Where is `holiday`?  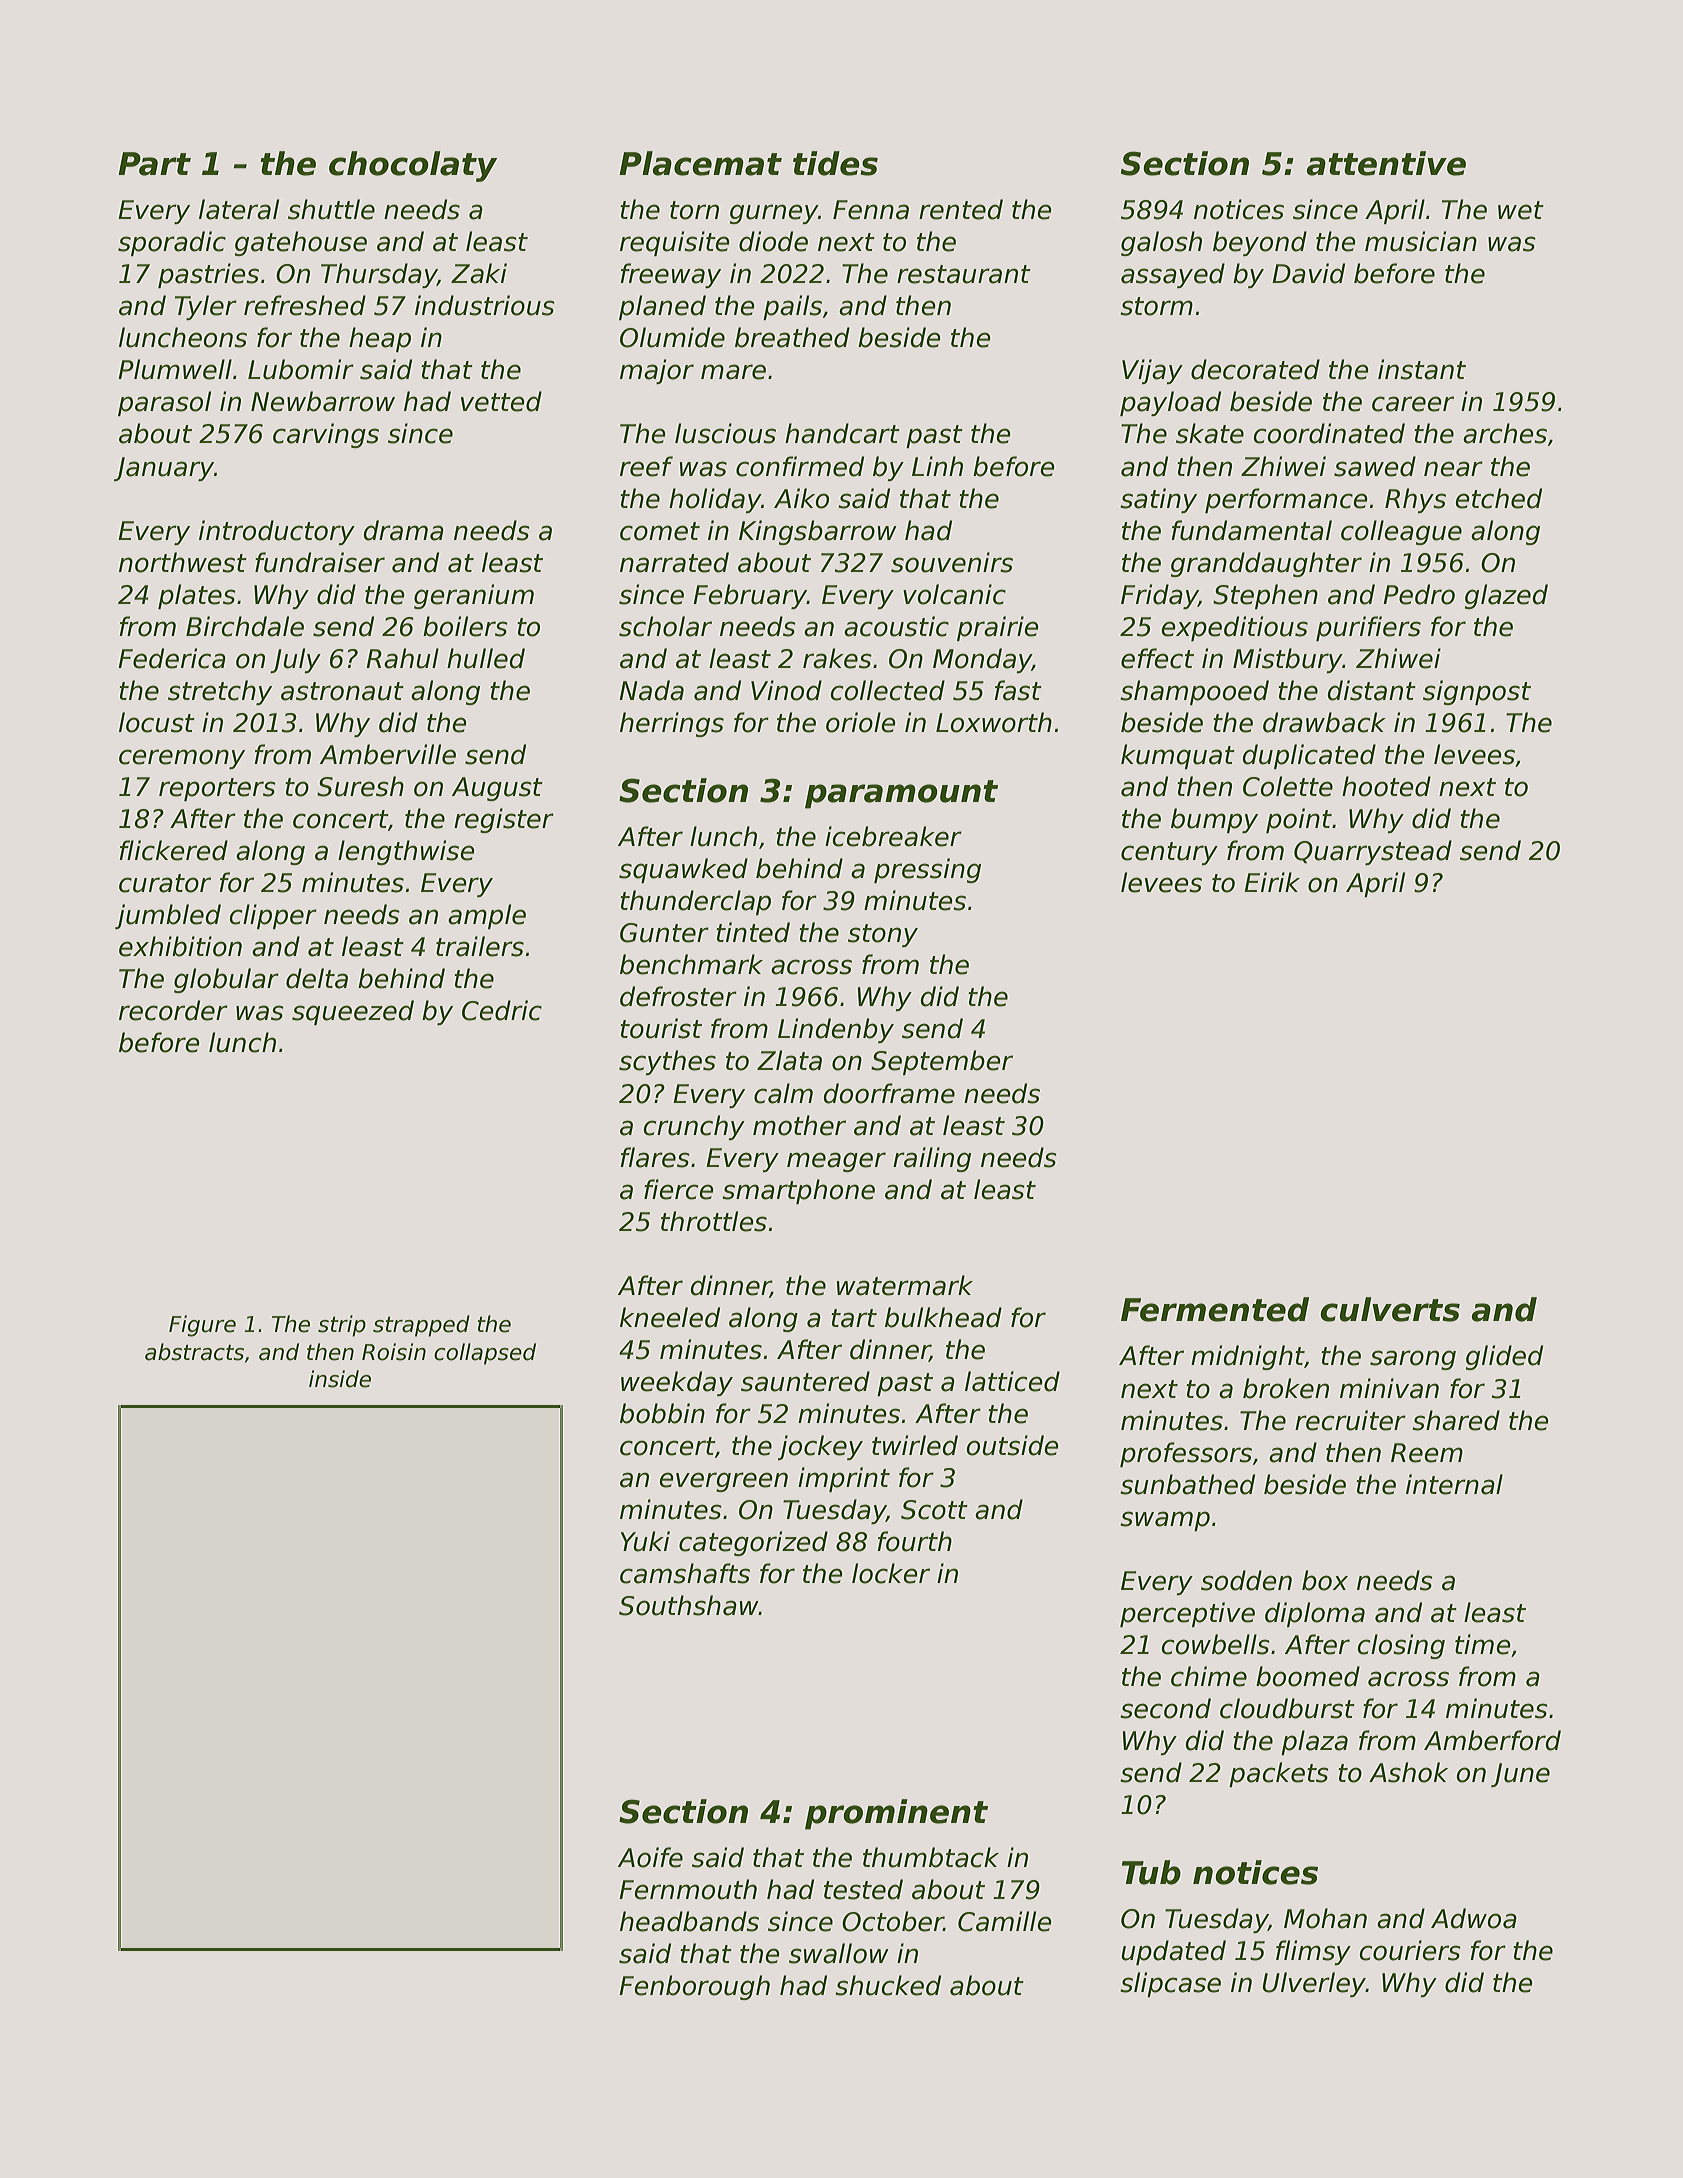
holiday is located at coordinates (715, 500).
